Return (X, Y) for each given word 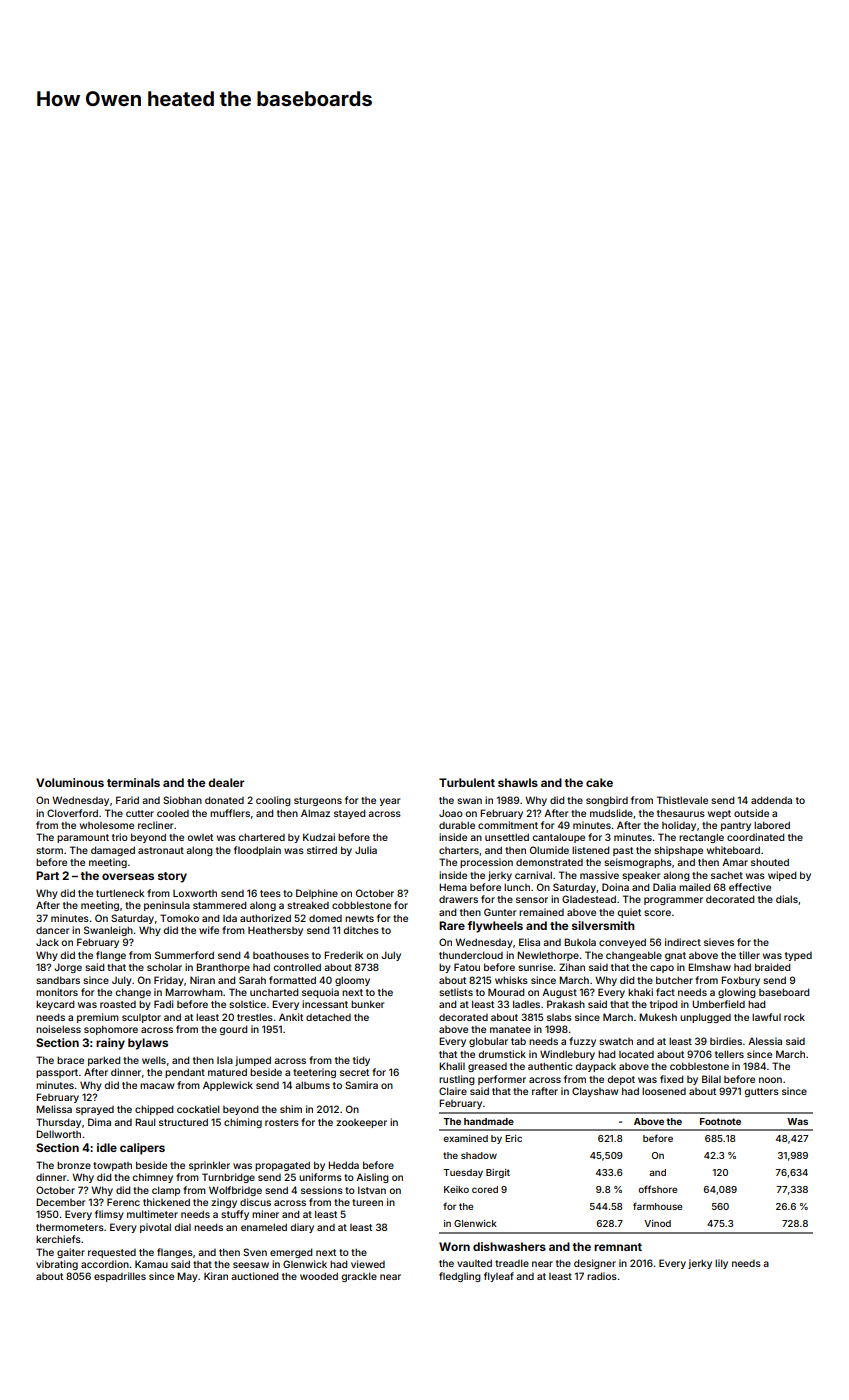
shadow (479, 1155)
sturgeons (318, 801)
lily (721, 1264)
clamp (166, 1191)
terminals (133, 782)
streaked (308, 905)
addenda (771, 800)
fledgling (460, 1277)
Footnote (720, 1121)
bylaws (148, 1044)
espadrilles (120, 1277)
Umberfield (718, 1004)
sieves (719, 942)
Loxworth (195, 893)
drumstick (502, 1054)
